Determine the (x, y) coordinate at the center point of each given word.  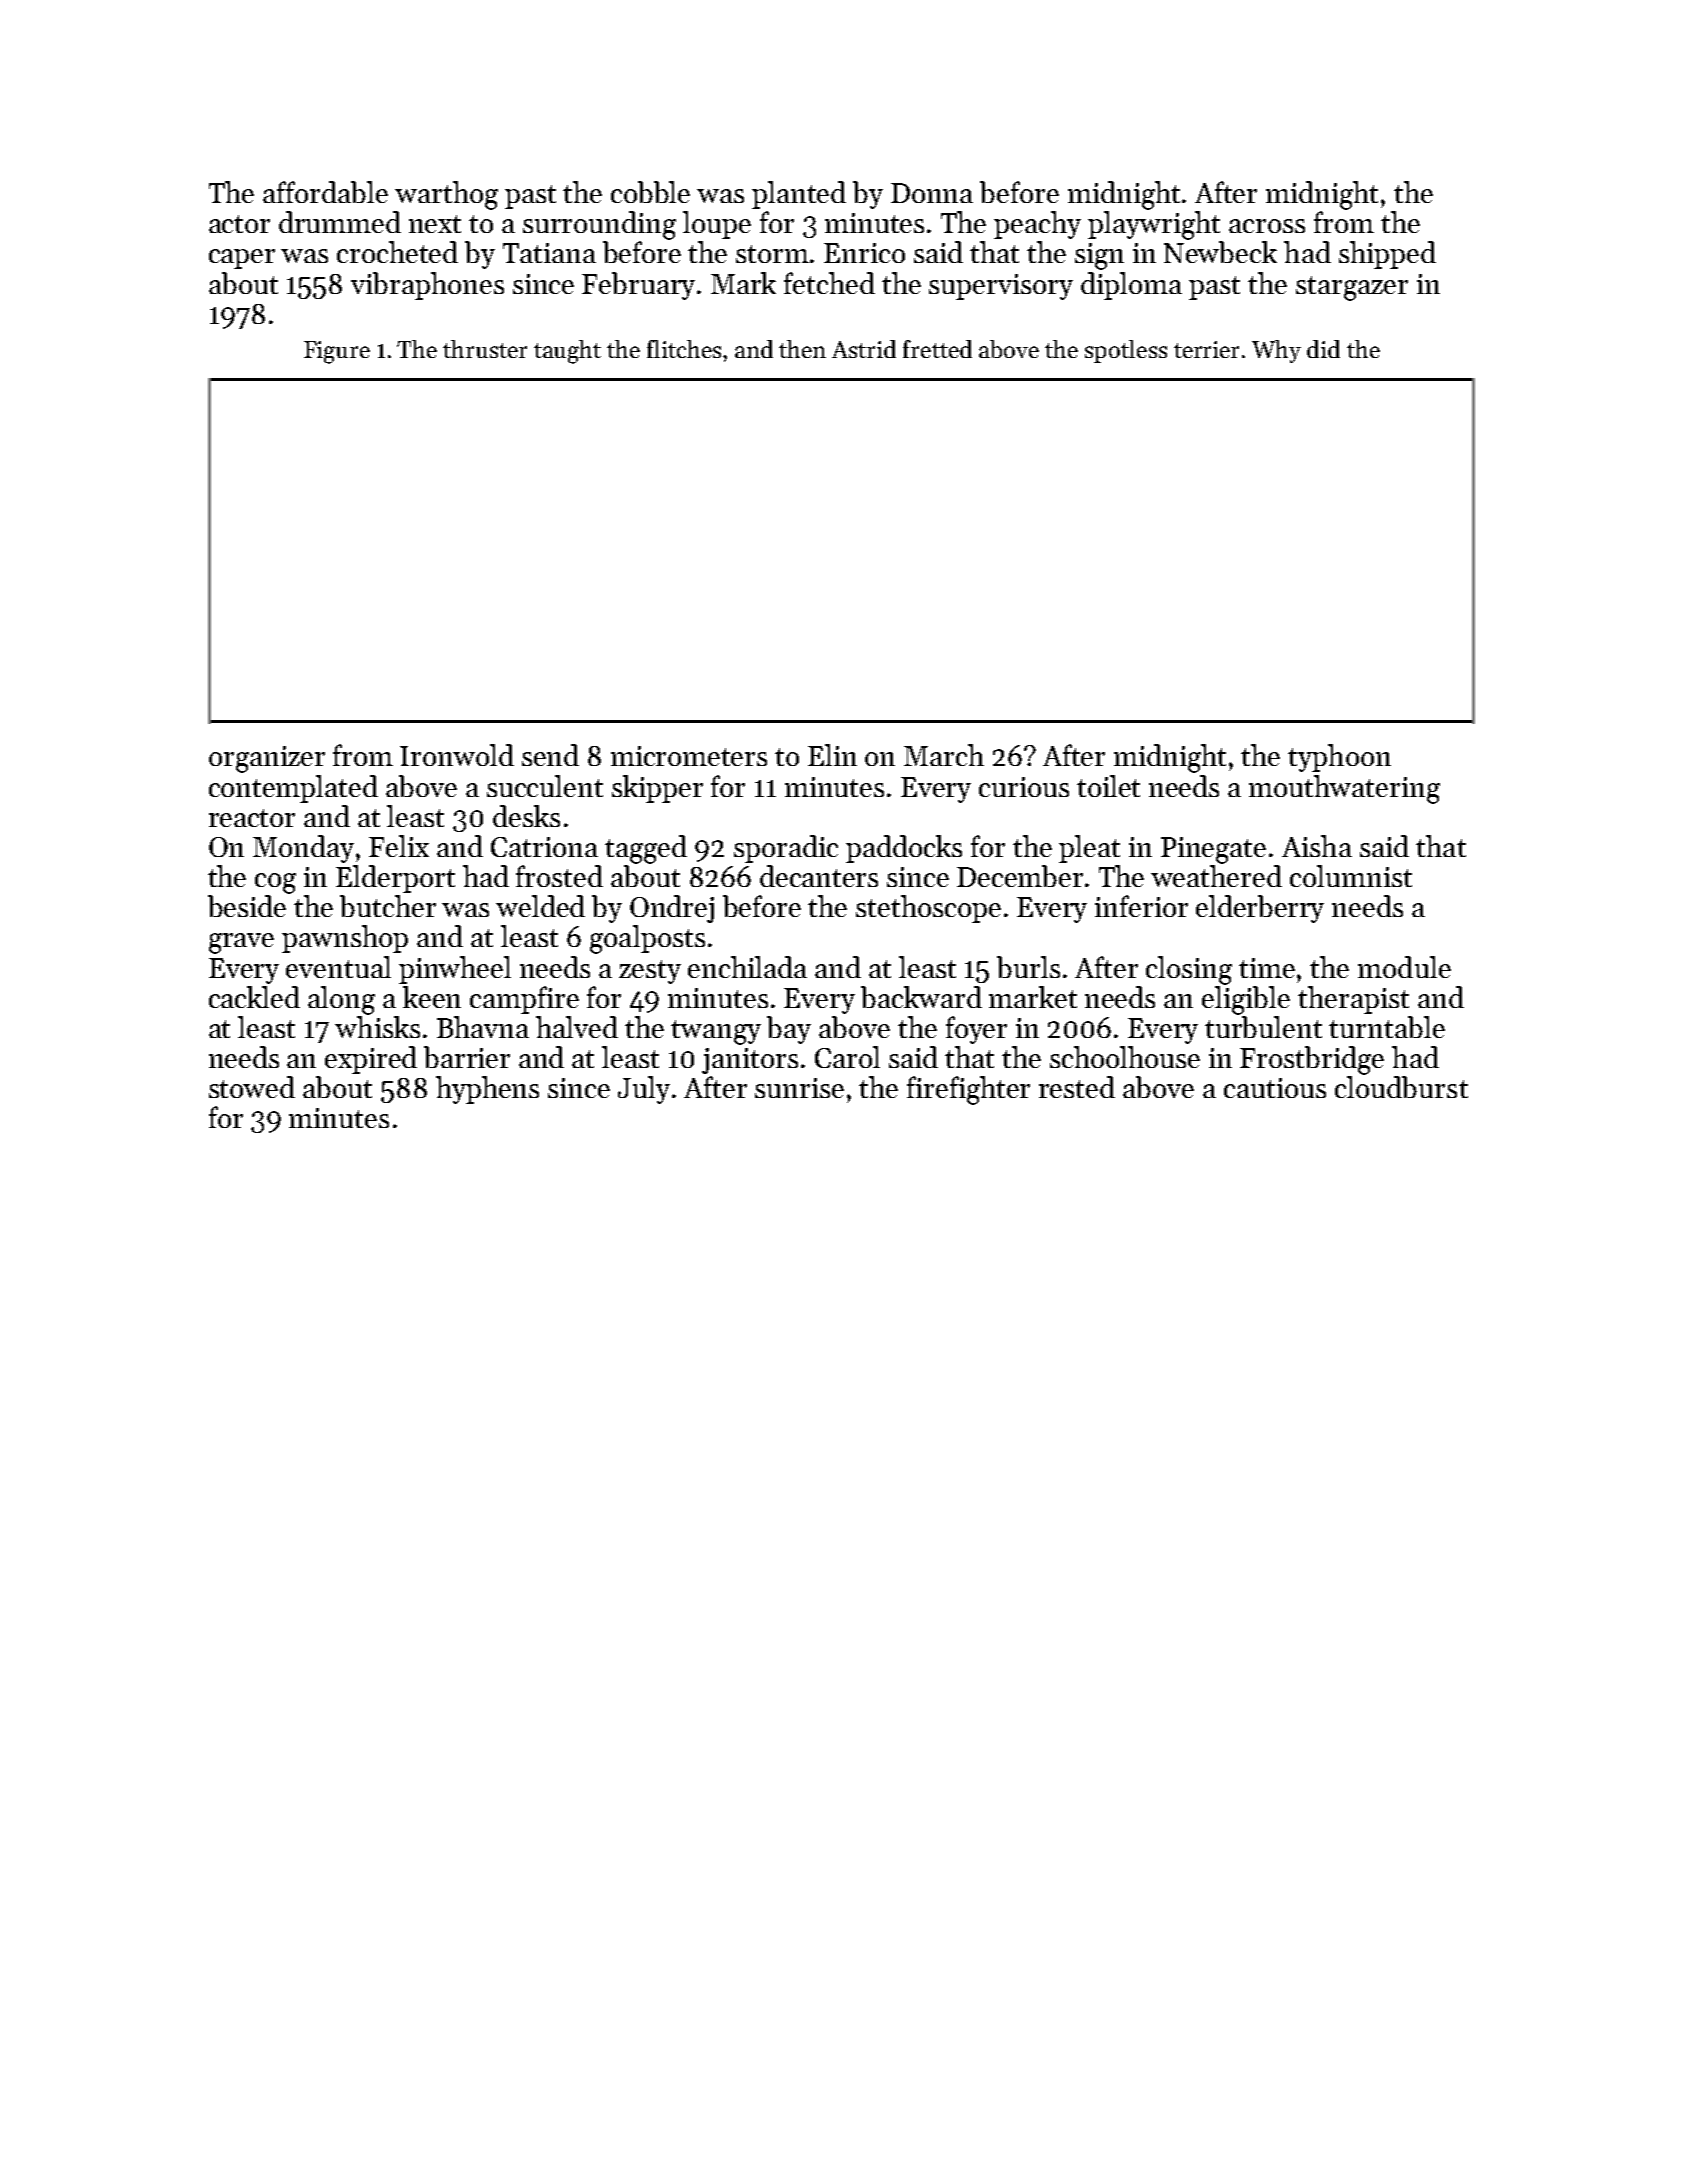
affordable (325, 192)
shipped (1387, 255)
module (1404, 967)
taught (567, 352)
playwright (1154, 225)
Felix (399, 846)
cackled (254, 997)
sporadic (786, 849)
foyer (976, 1030)
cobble (650, 192)
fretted (937, 349)
